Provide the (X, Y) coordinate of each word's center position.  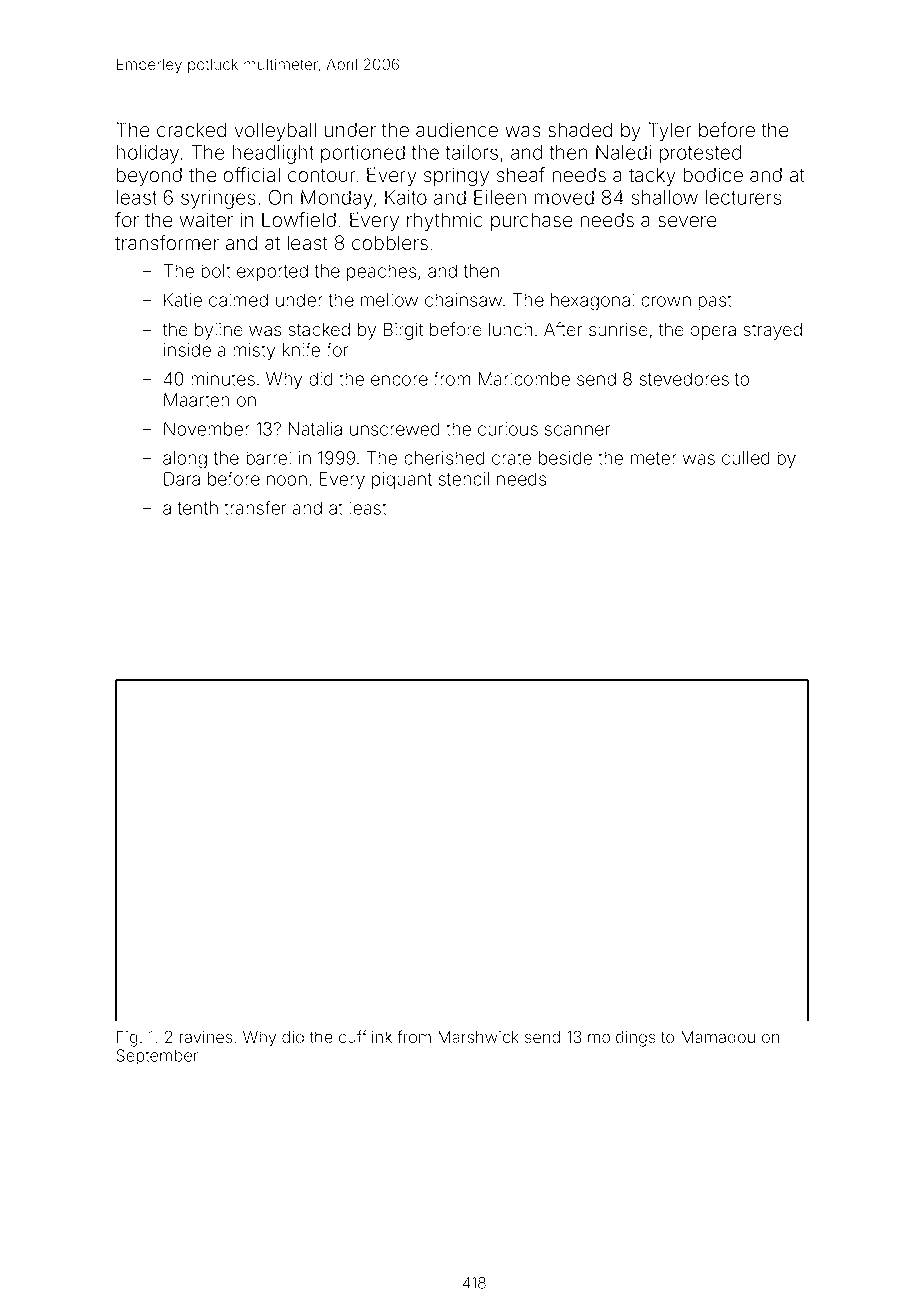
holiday (147, 154)
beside (565, 458)
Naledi (623, 152)
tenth (198, 508)
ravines (206, 1037)
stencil (463, 479)
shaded (580, 130)
